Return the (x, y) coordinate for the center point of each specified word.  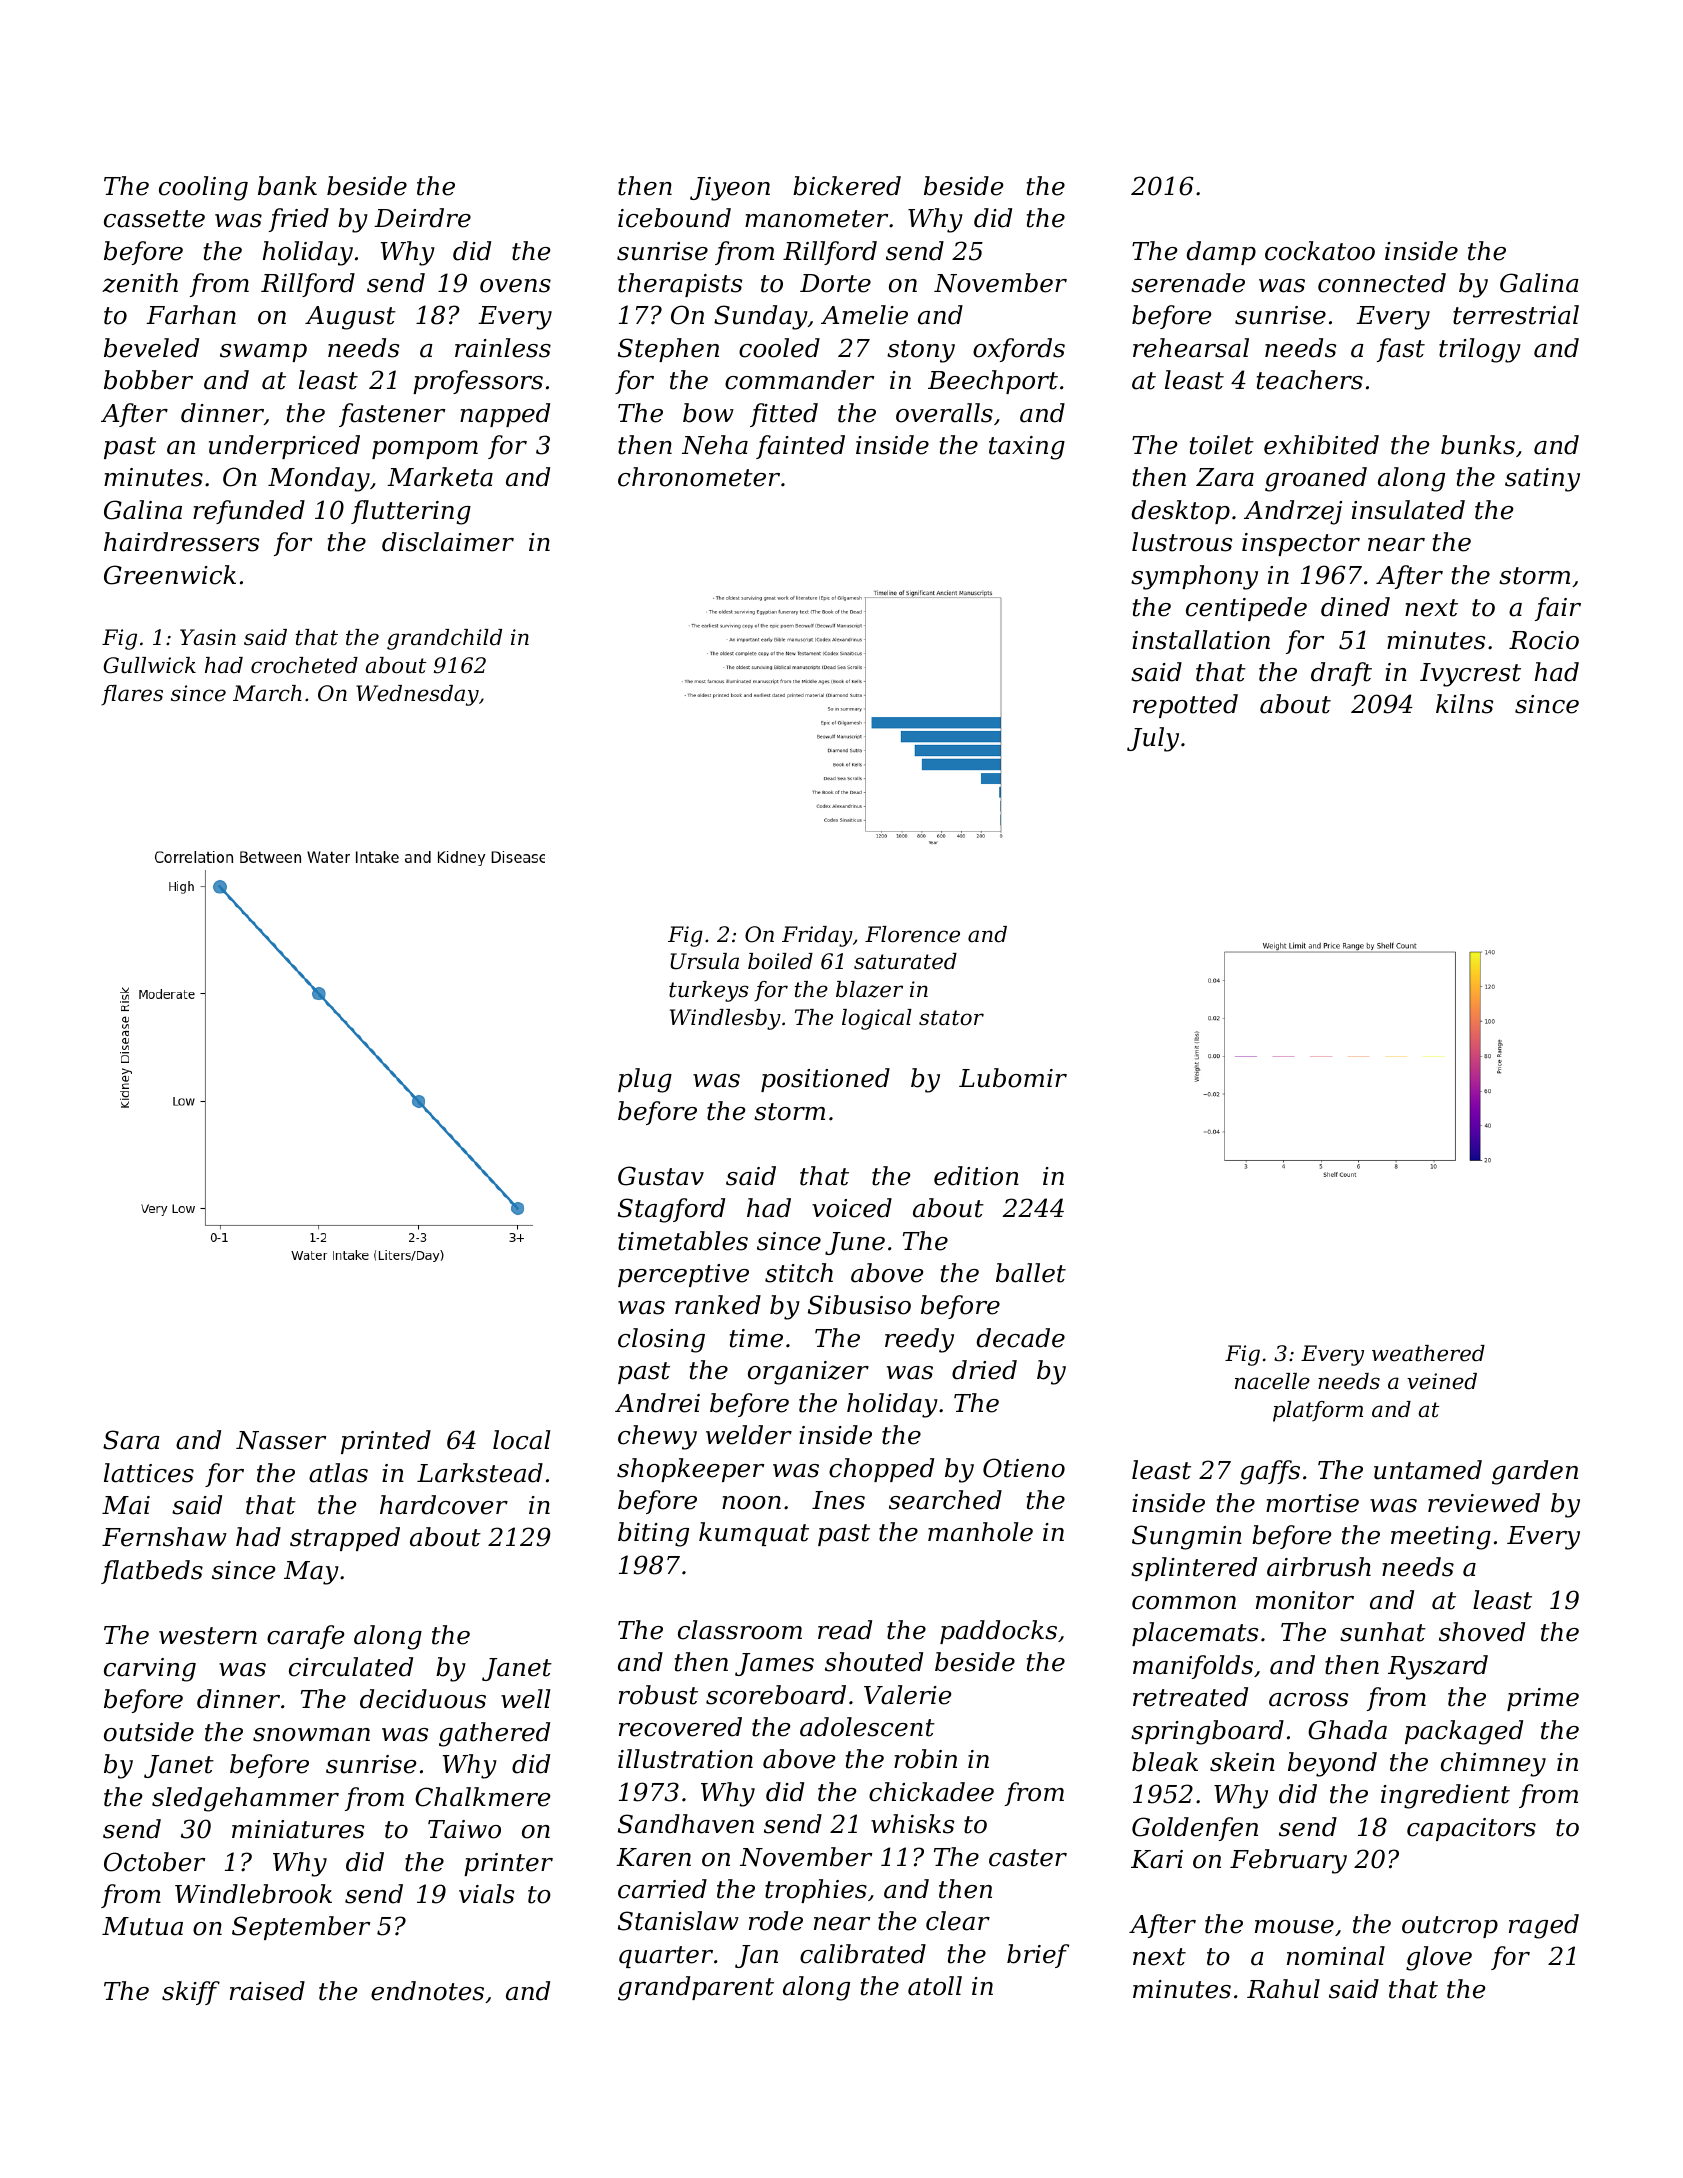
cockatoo (1320, 251)
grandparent (696, 1988)
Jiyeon (730, 189)
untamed (1428, 1470)
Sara (131, 1440)
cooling (203, 188)
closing (661, 1340)
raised (267, 1991)
